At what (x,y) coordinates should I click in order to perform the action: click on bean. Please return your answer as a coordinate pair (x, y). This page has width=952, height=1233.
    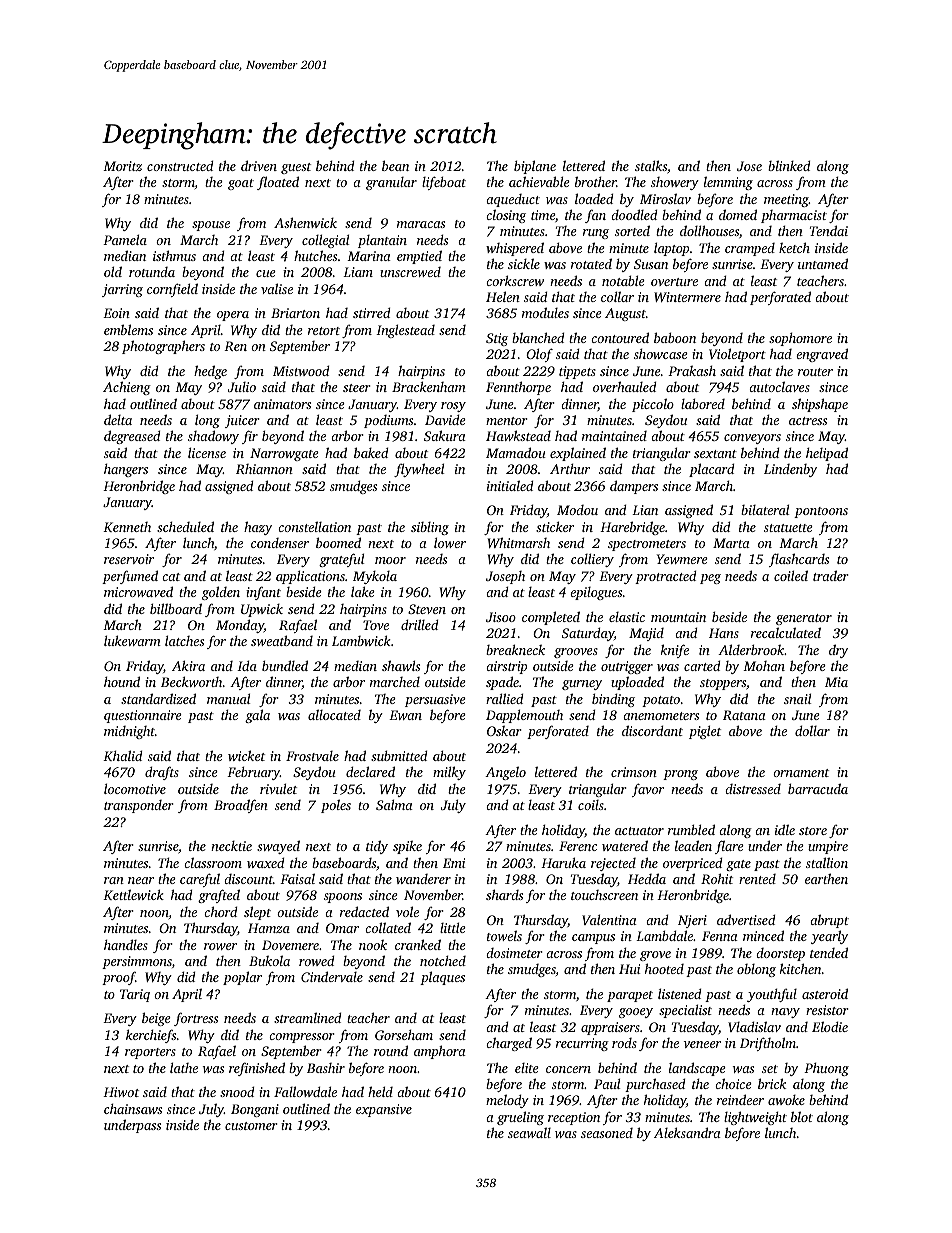
    Looking at the image, I should click on (395, 165).
